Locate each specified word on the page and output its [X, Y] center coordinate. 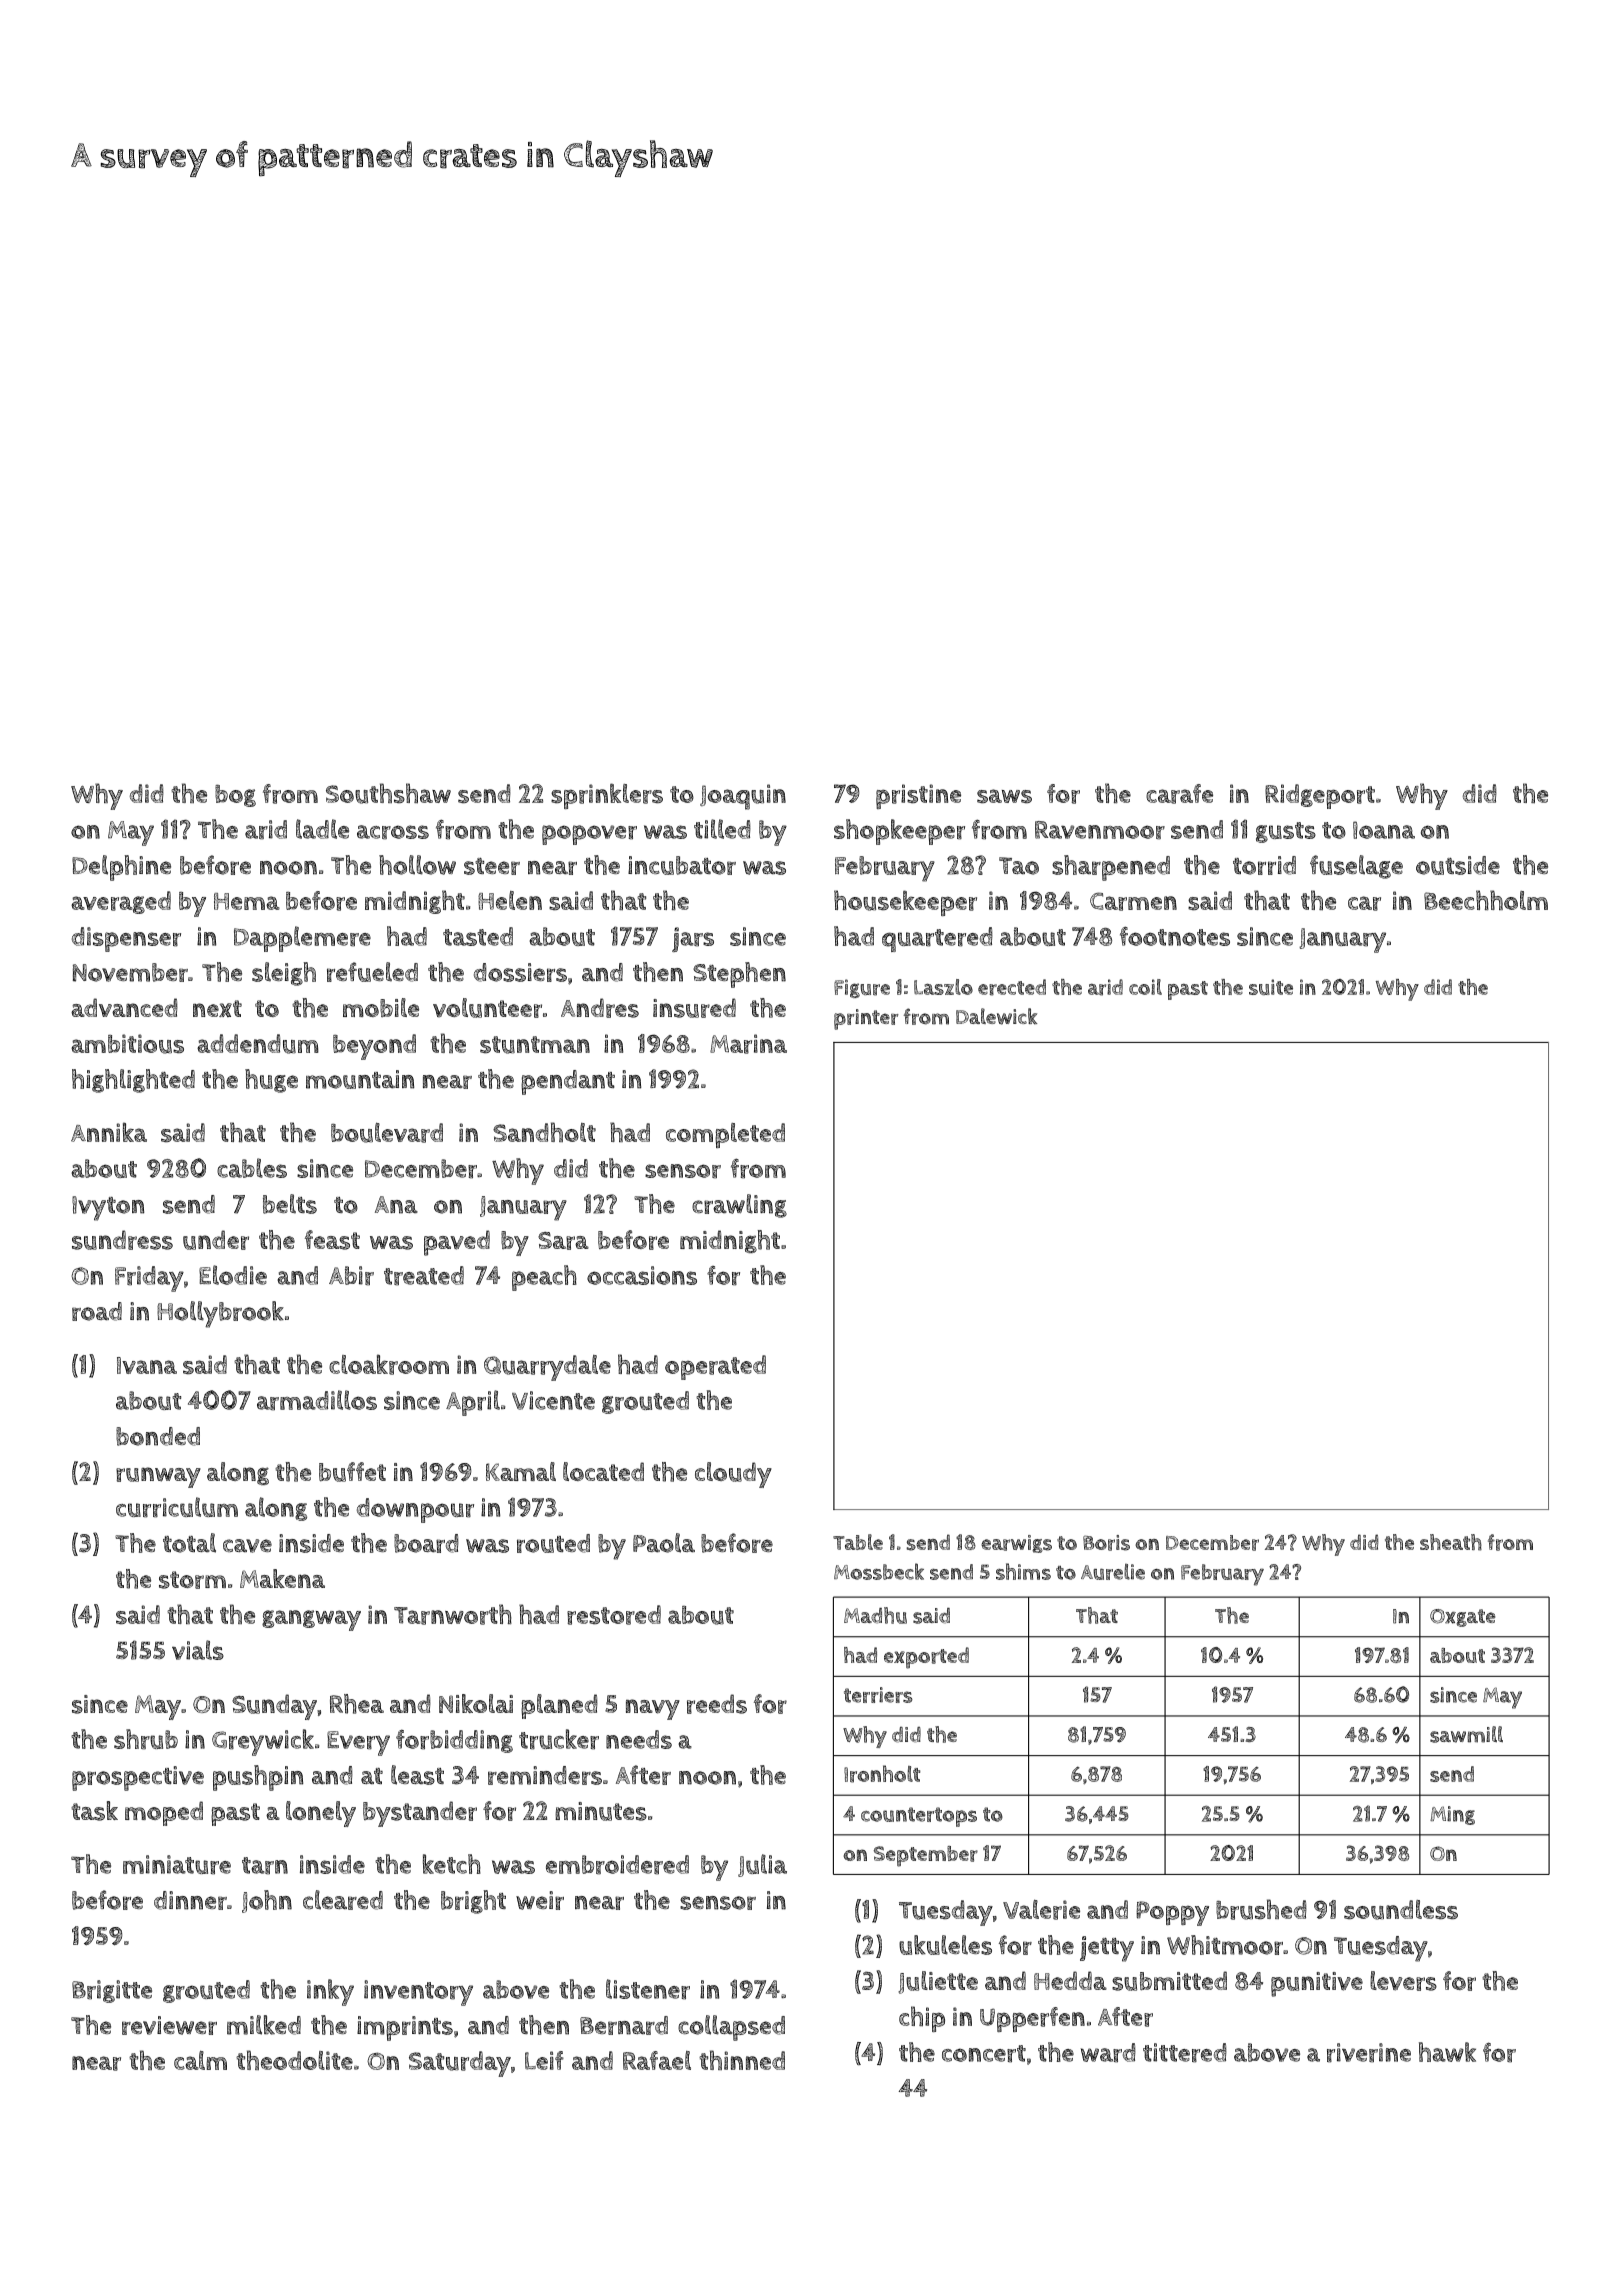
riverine [1369, 2053]
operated [715, 1367]
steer [492, 866]
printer [866, 1019]
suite [1271, 987]
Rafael [657, 2060]
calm [200, 2060]
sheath [1451, 1542]
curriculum [177, 1507]
